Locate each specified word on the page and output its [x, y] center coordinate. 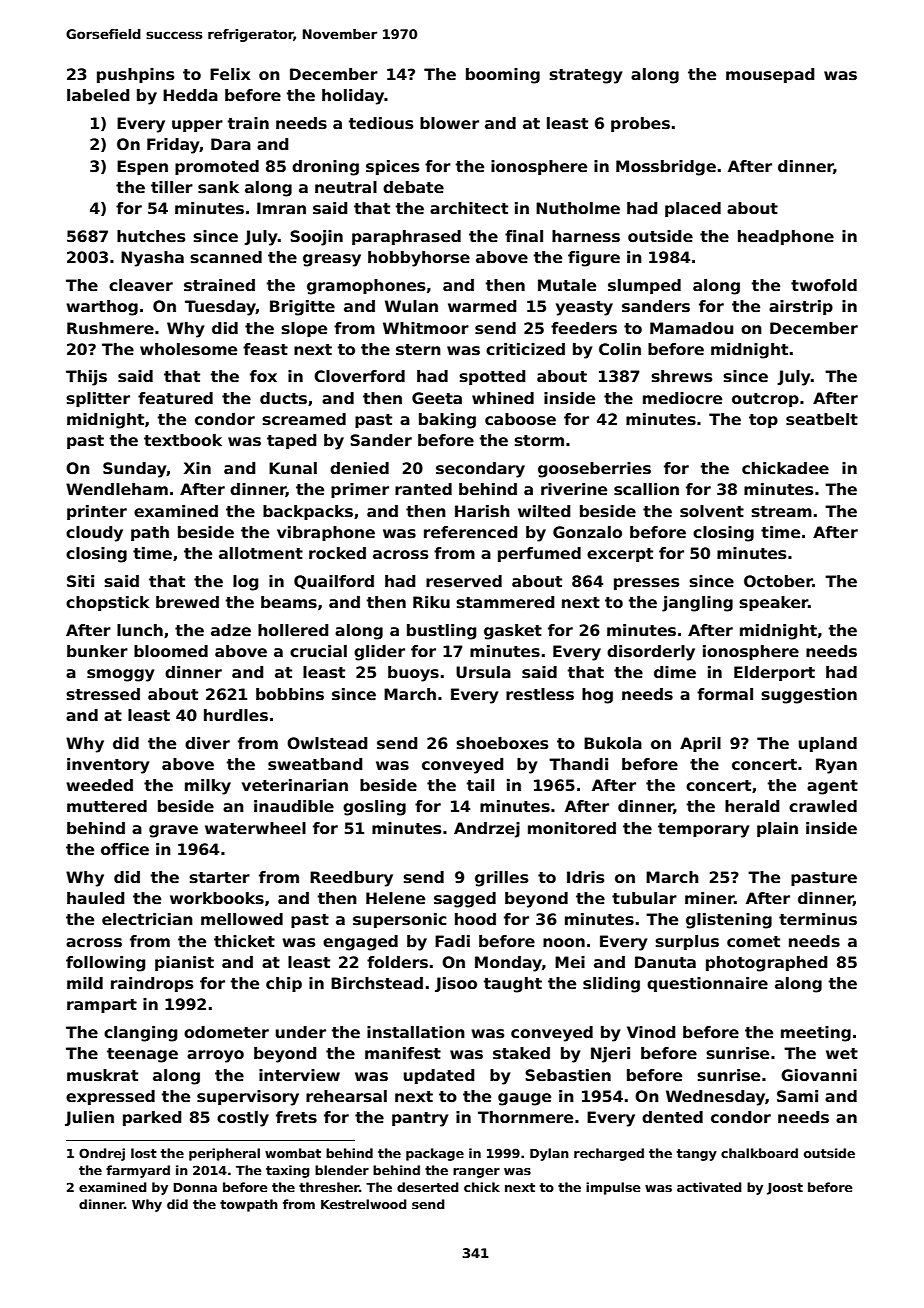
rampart [102, 1006]
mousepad [770, 75]
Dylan [549, 1154]
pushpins [135, 75]
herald [752, 806]
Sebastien [568, 1075]
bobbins [290, 694]
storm [539, 441]
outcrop [765, 400]
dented [672, 1117]
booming [503, 76]
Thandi [578, 764]
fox [263, 376]
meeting [816, 1034]
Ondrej [102, 1154]
